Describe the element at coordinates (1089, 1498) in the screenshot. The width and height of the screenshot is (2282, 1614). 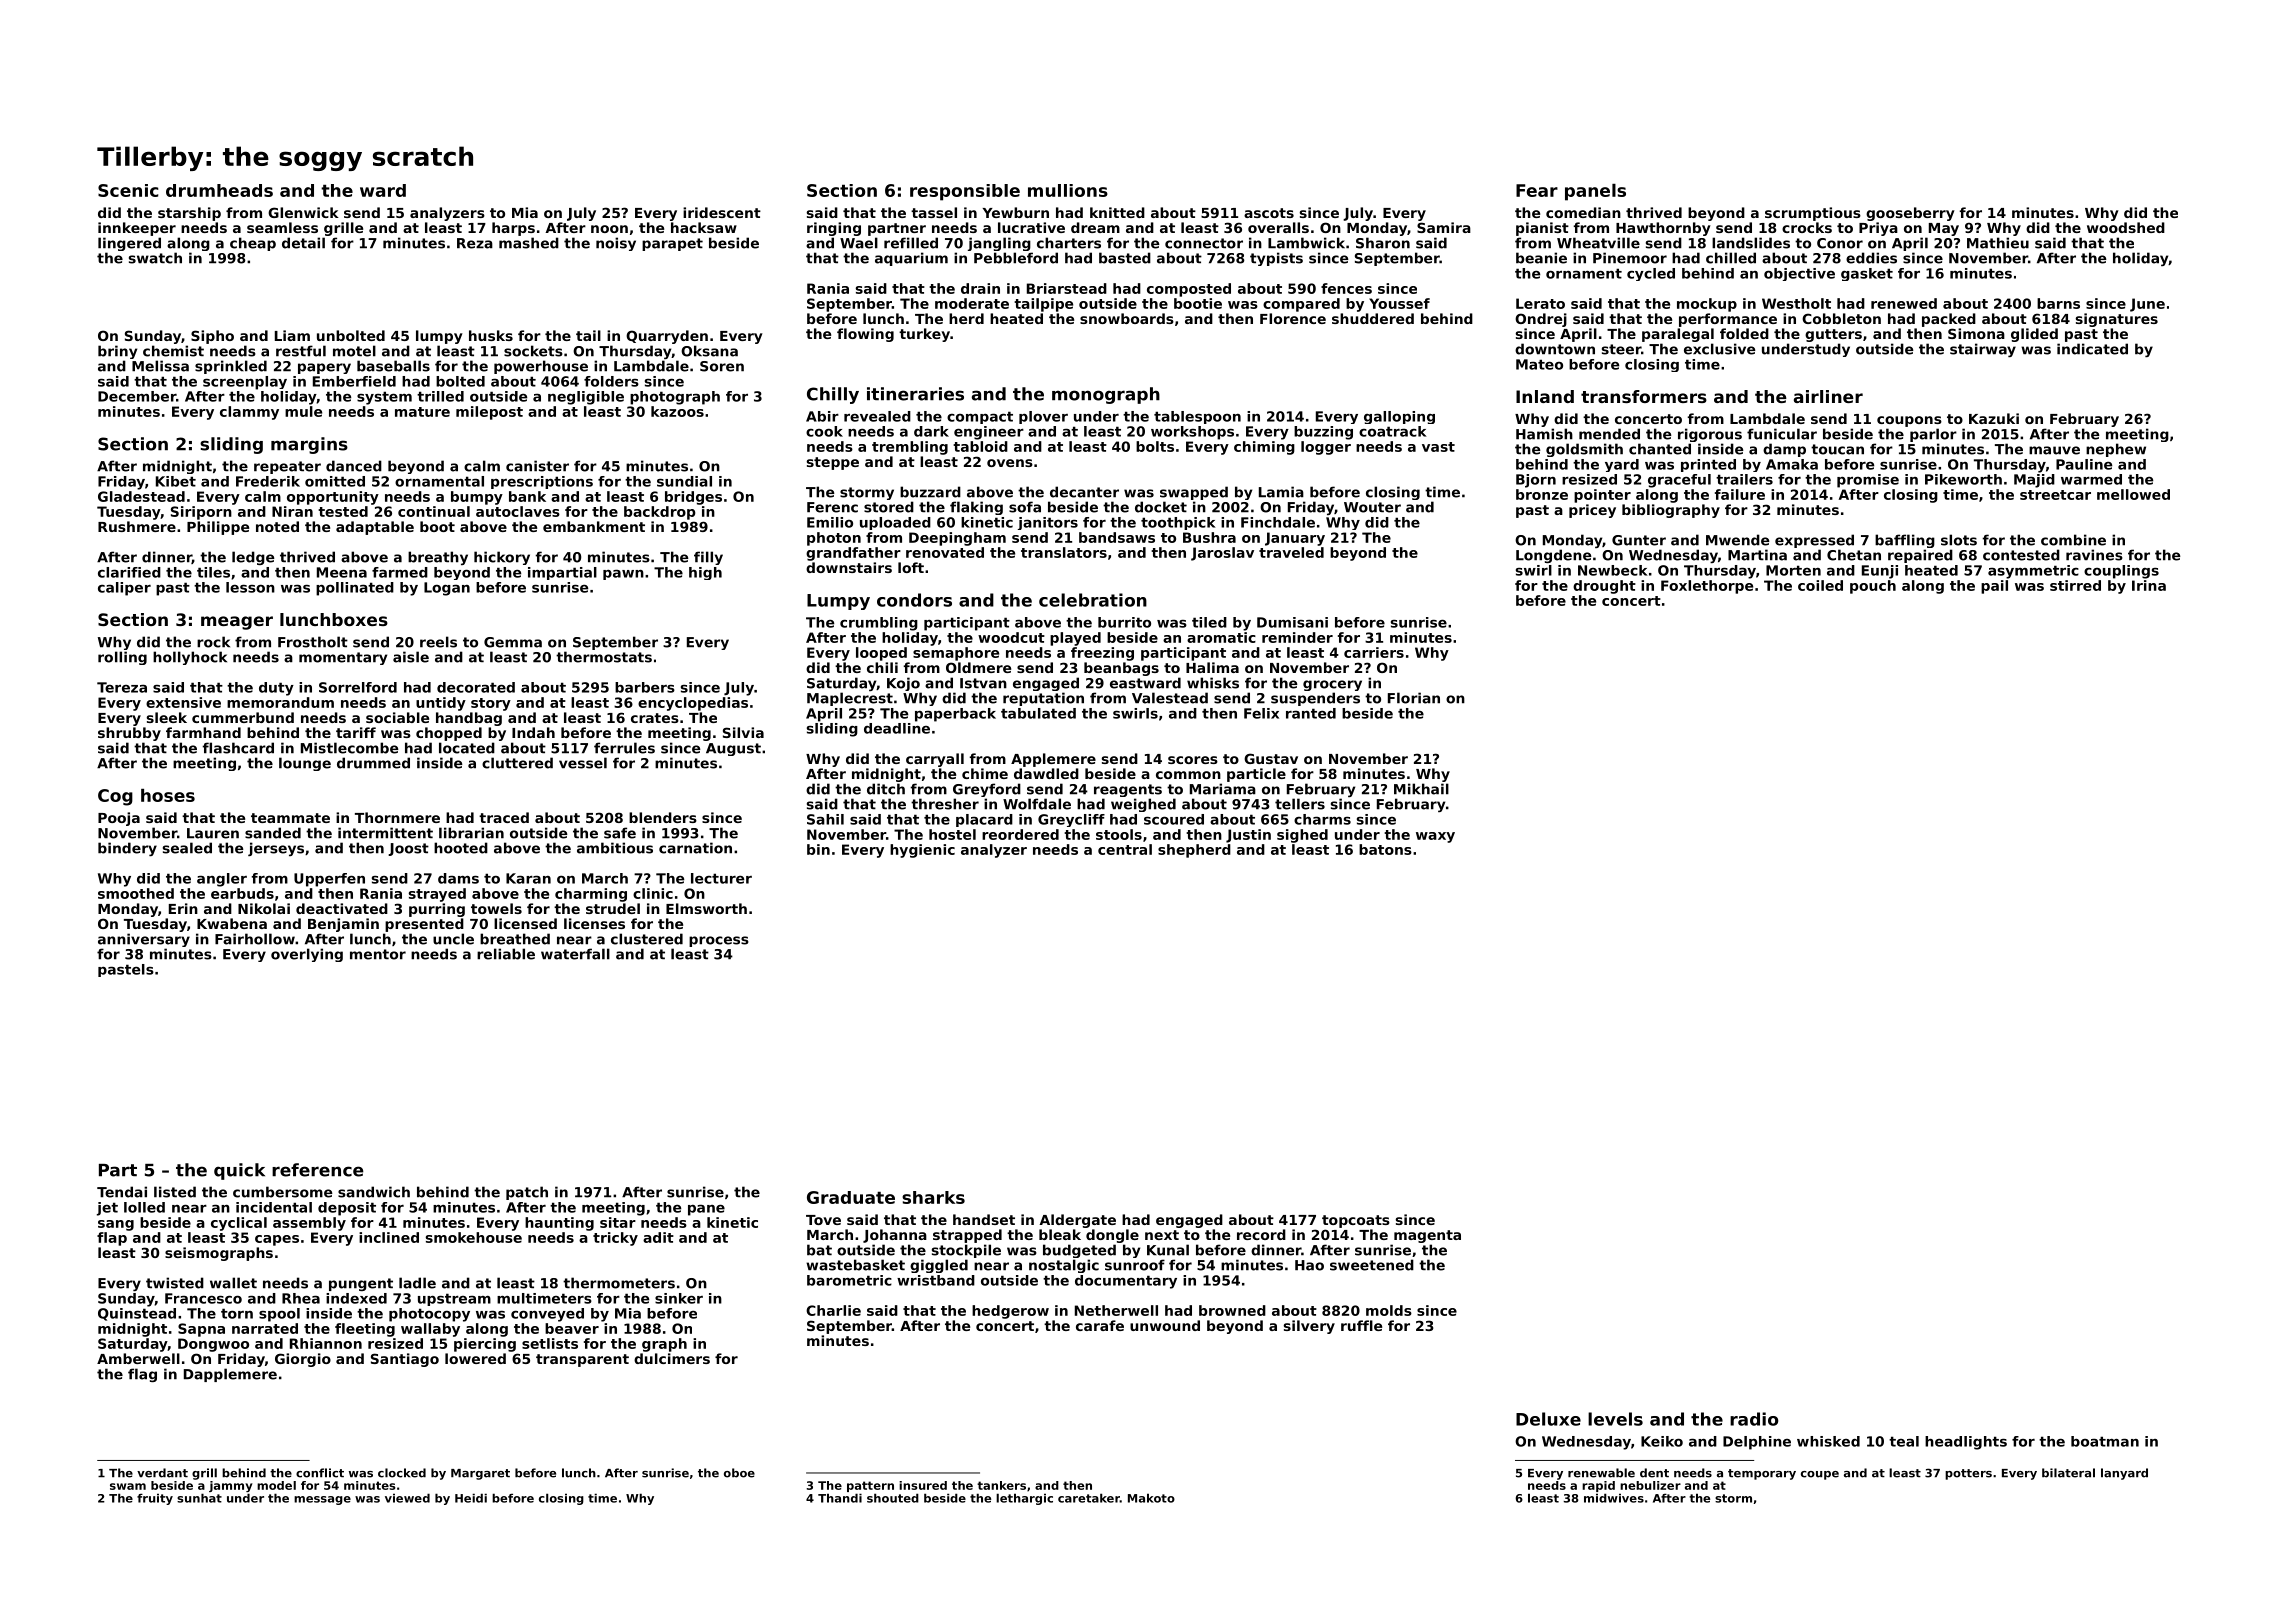
I see `caretaker` at that location.
